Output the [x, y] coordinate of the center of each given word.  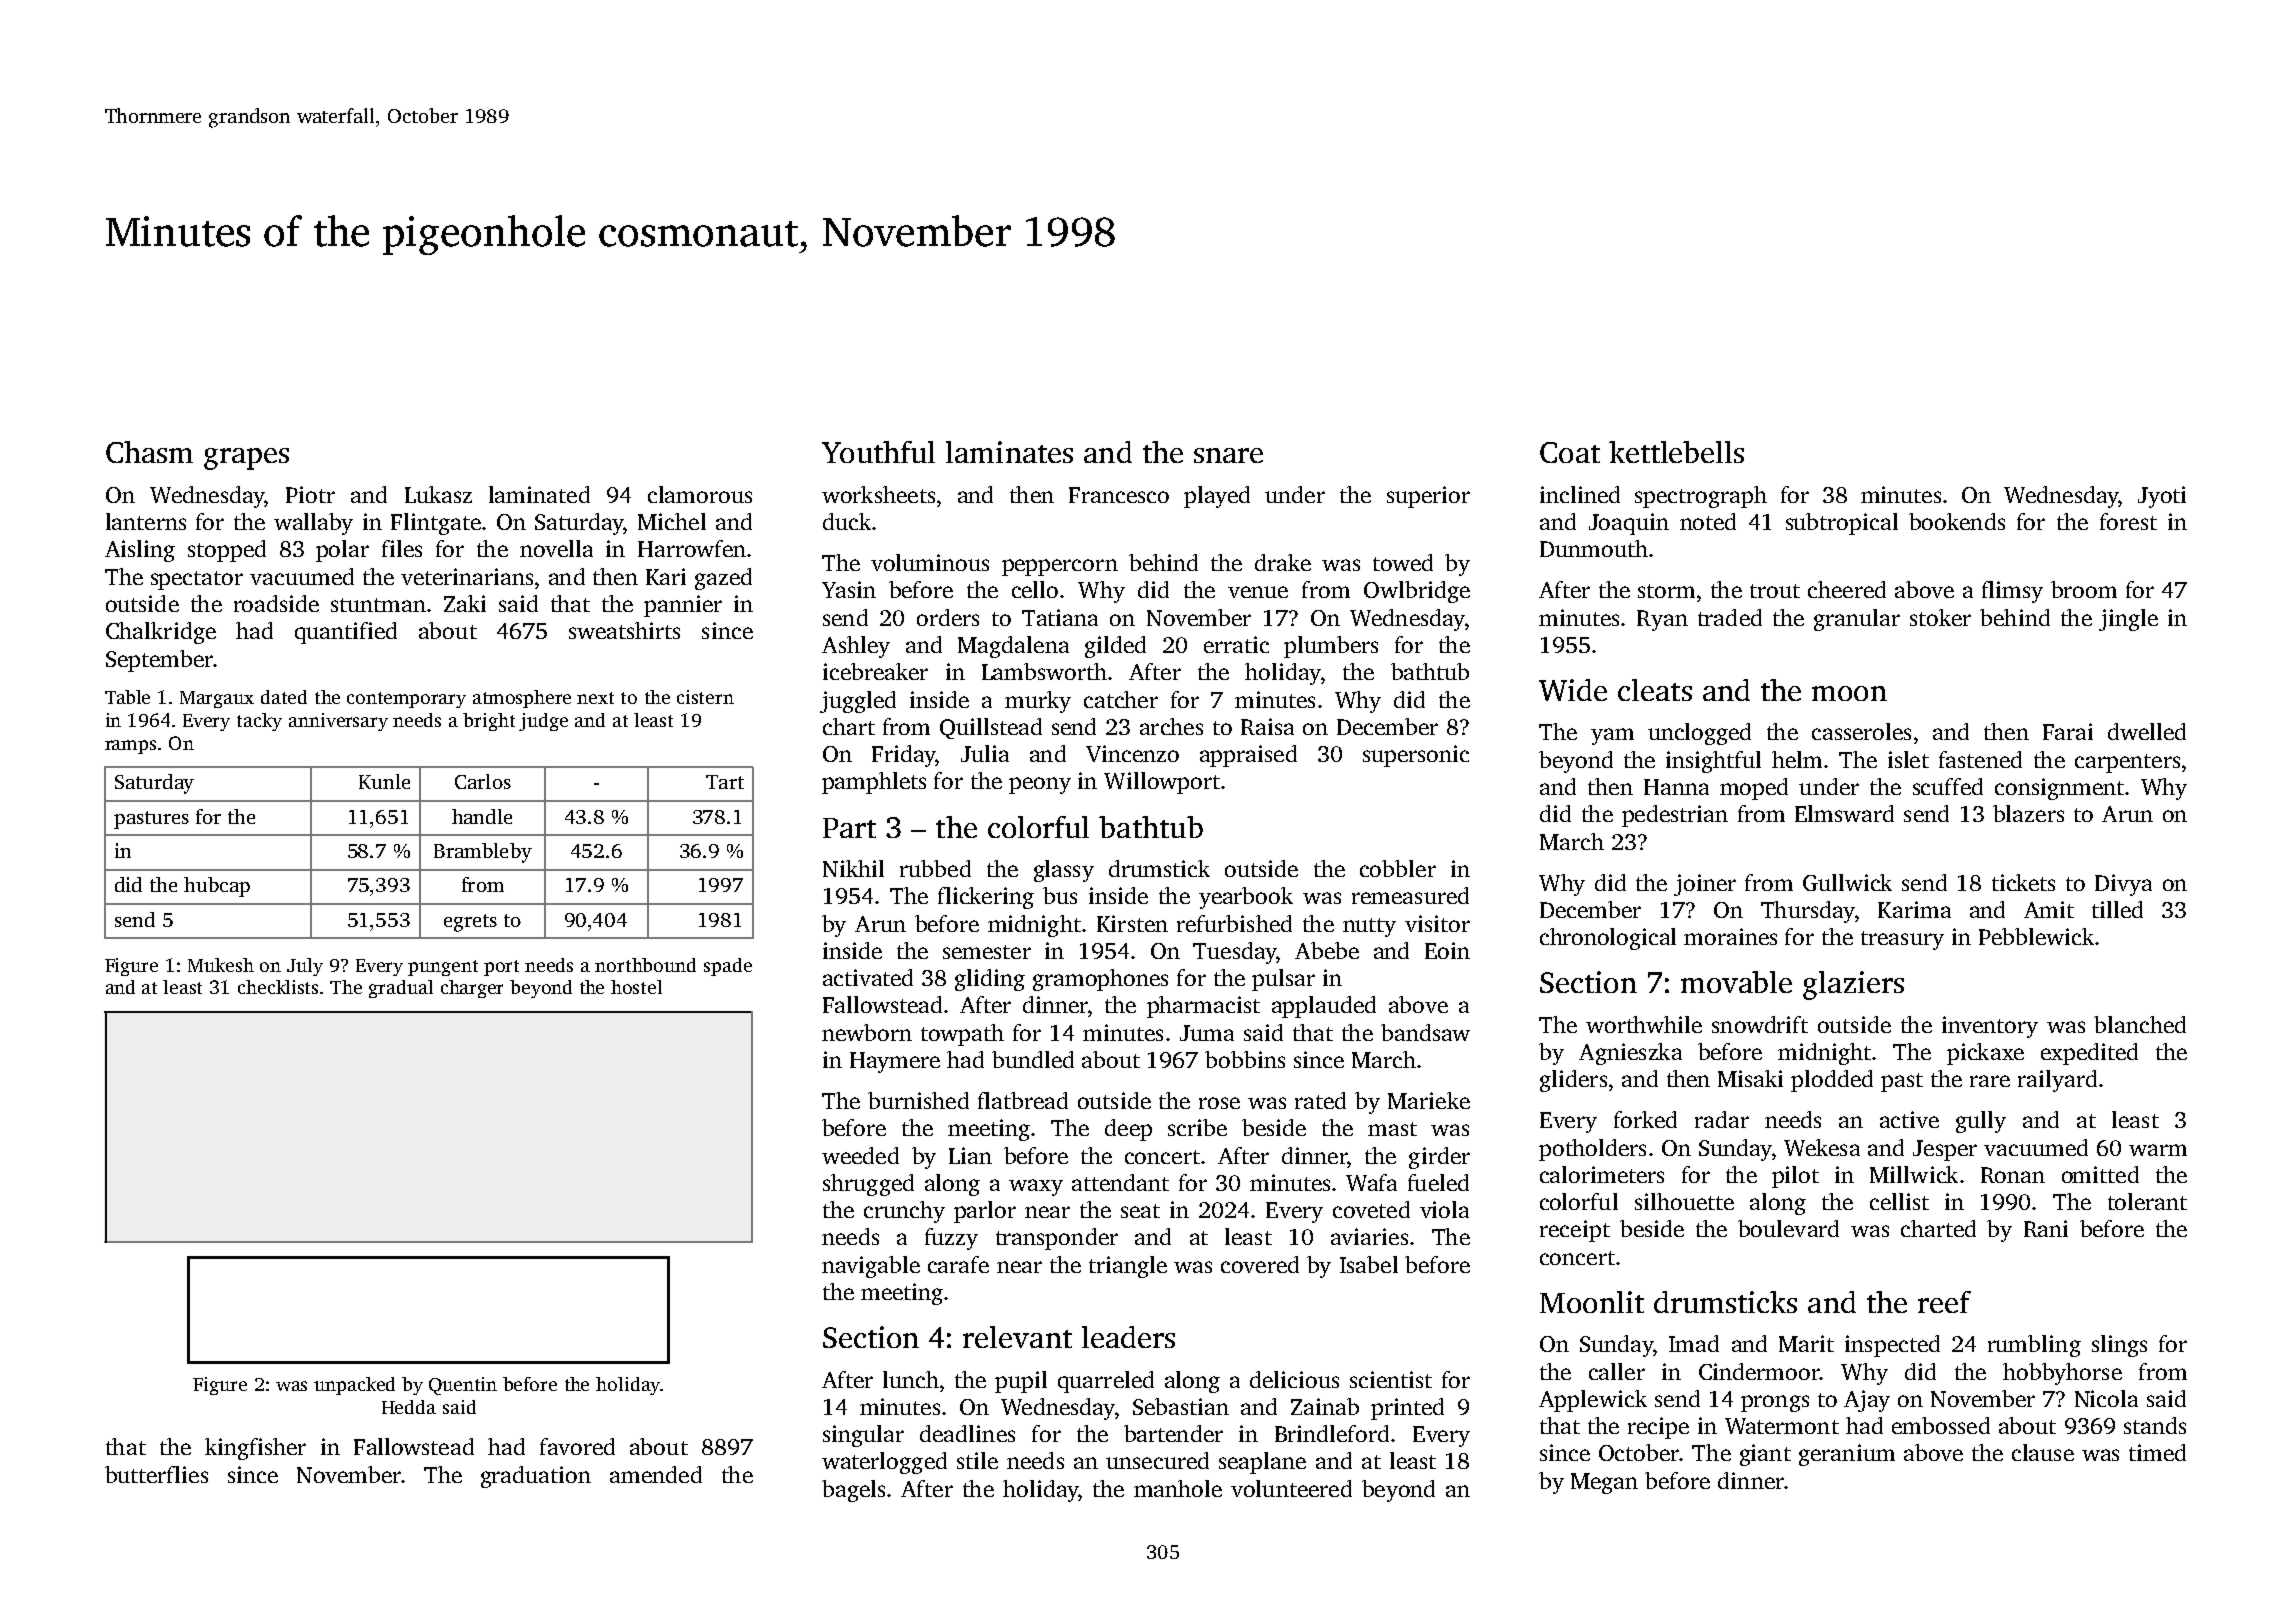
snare [1228, 455]
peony [1040, 785]
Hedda [409, 1407]
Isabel [1369, 1264]
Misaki [1750, 1078]
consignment [2059, 789]
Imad [1694, 1343]
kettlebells [1676, 452]
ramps [130, 747]
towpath [962, 1035]
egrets [470, 923]
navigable [871, 1267]
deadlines [967, 1433]
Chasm [149, 452]
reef [1944, 1302]
